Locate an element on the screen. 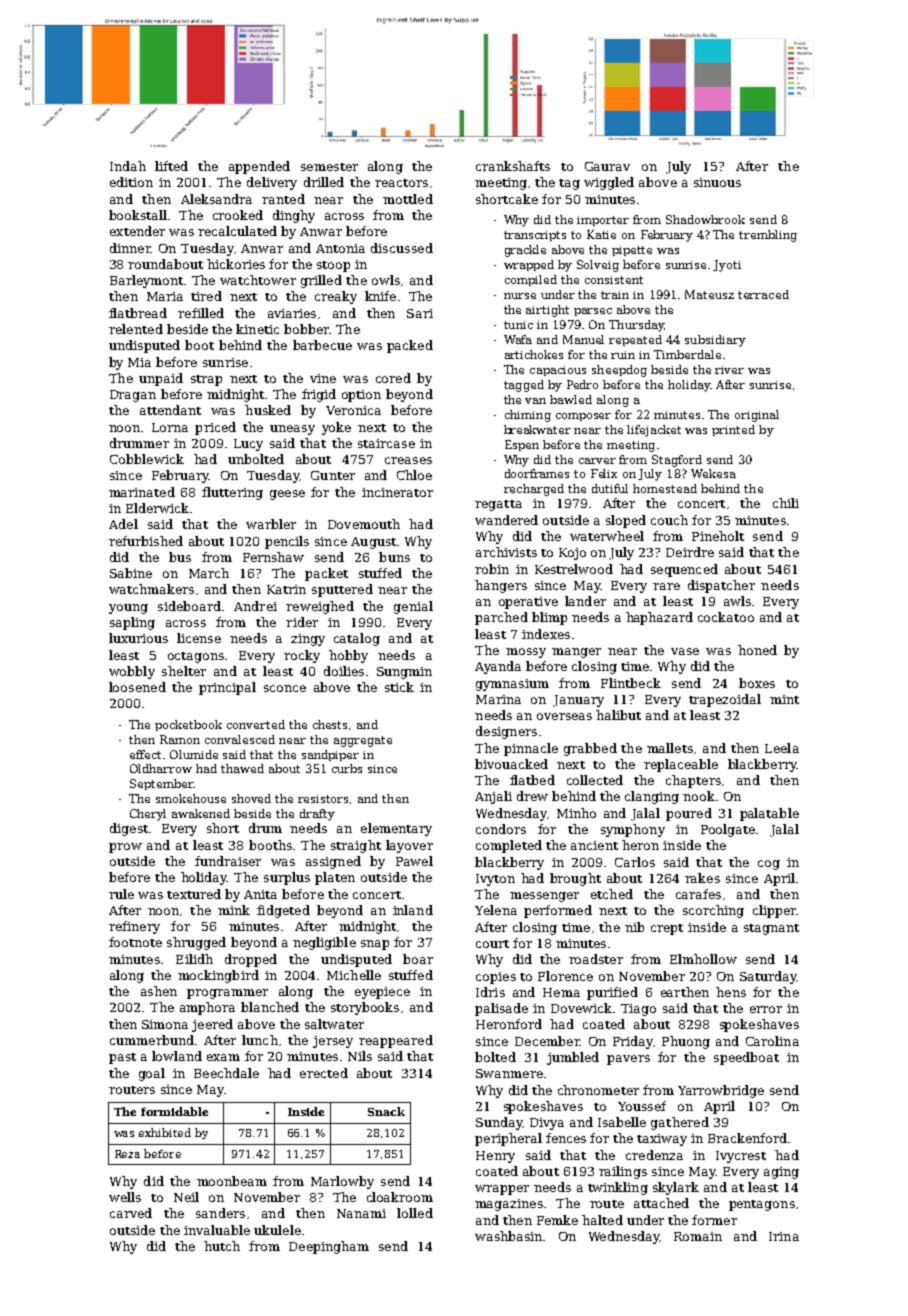 The height and width of the screenshot is (1316, 908). terraced is located at coordinates (763, 294).
